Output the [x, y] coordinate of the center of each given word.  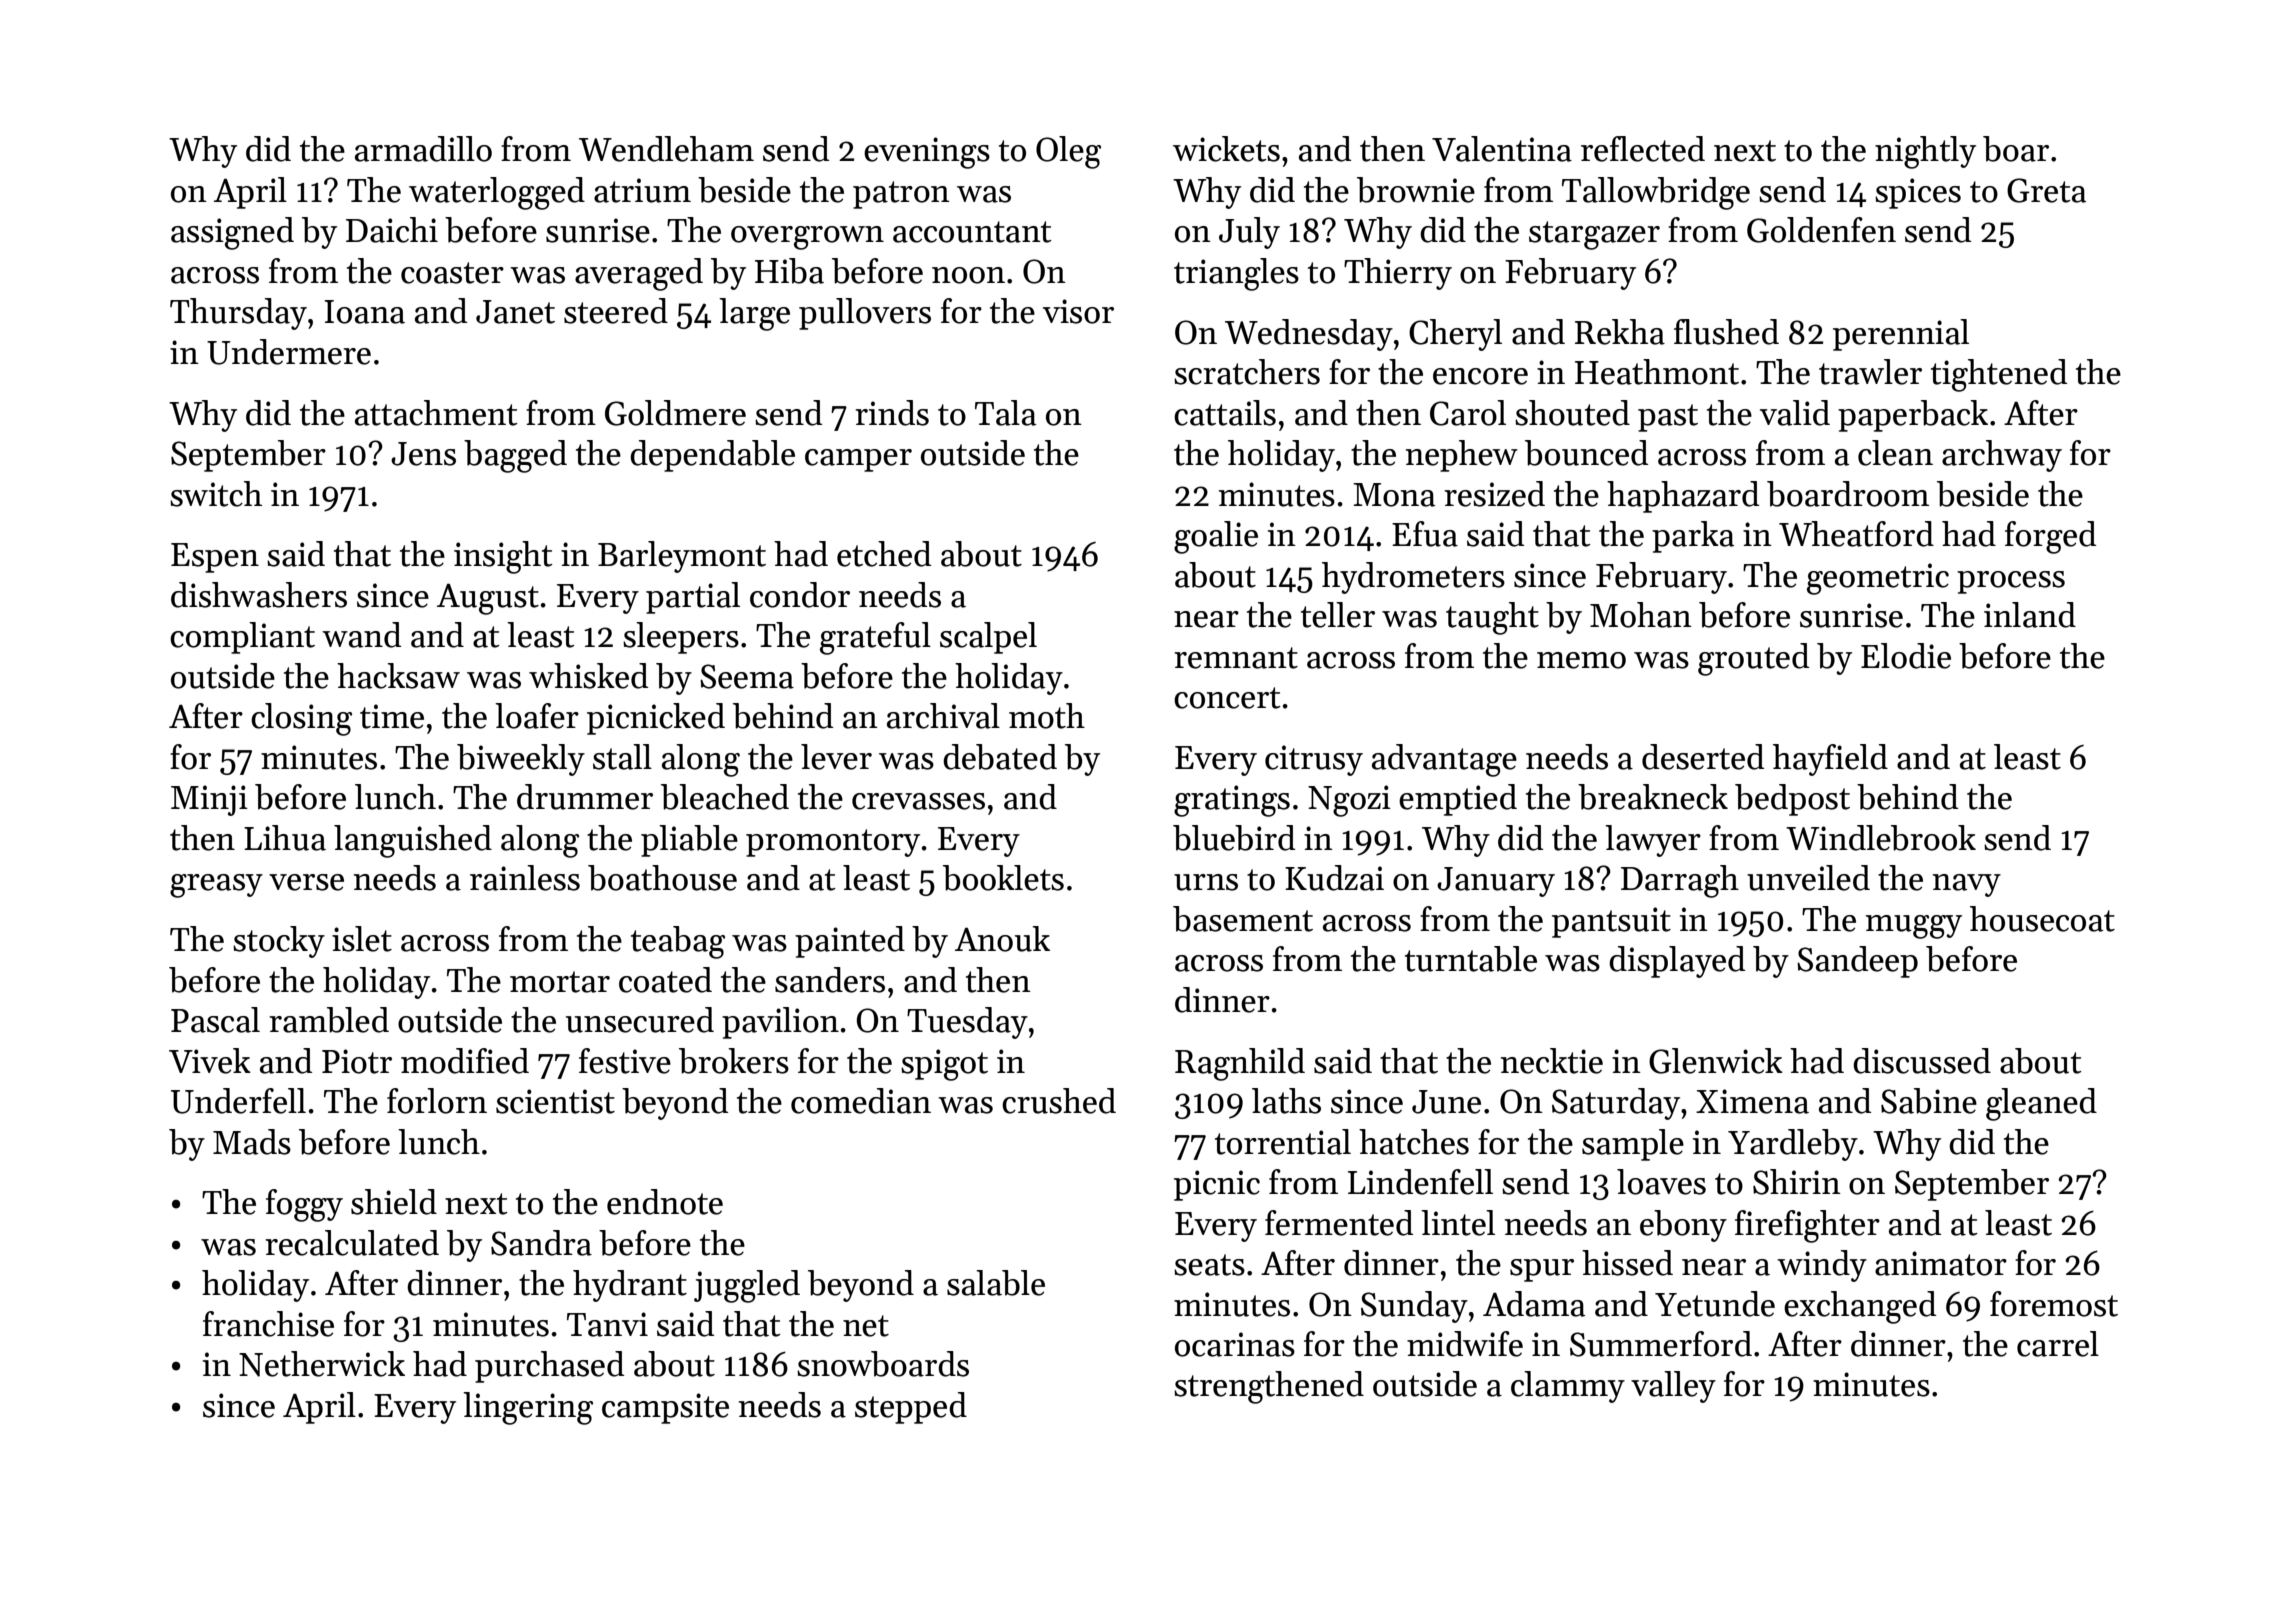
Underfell [238, 1101]
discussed [1922, 1061]
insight [503, 557]
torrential [1283, 1142]
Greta [2046, 190]
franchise [268, 1324]
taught [1492, 618]
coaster [452, 273]
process [2011, 582]
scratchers [1247, 372]
